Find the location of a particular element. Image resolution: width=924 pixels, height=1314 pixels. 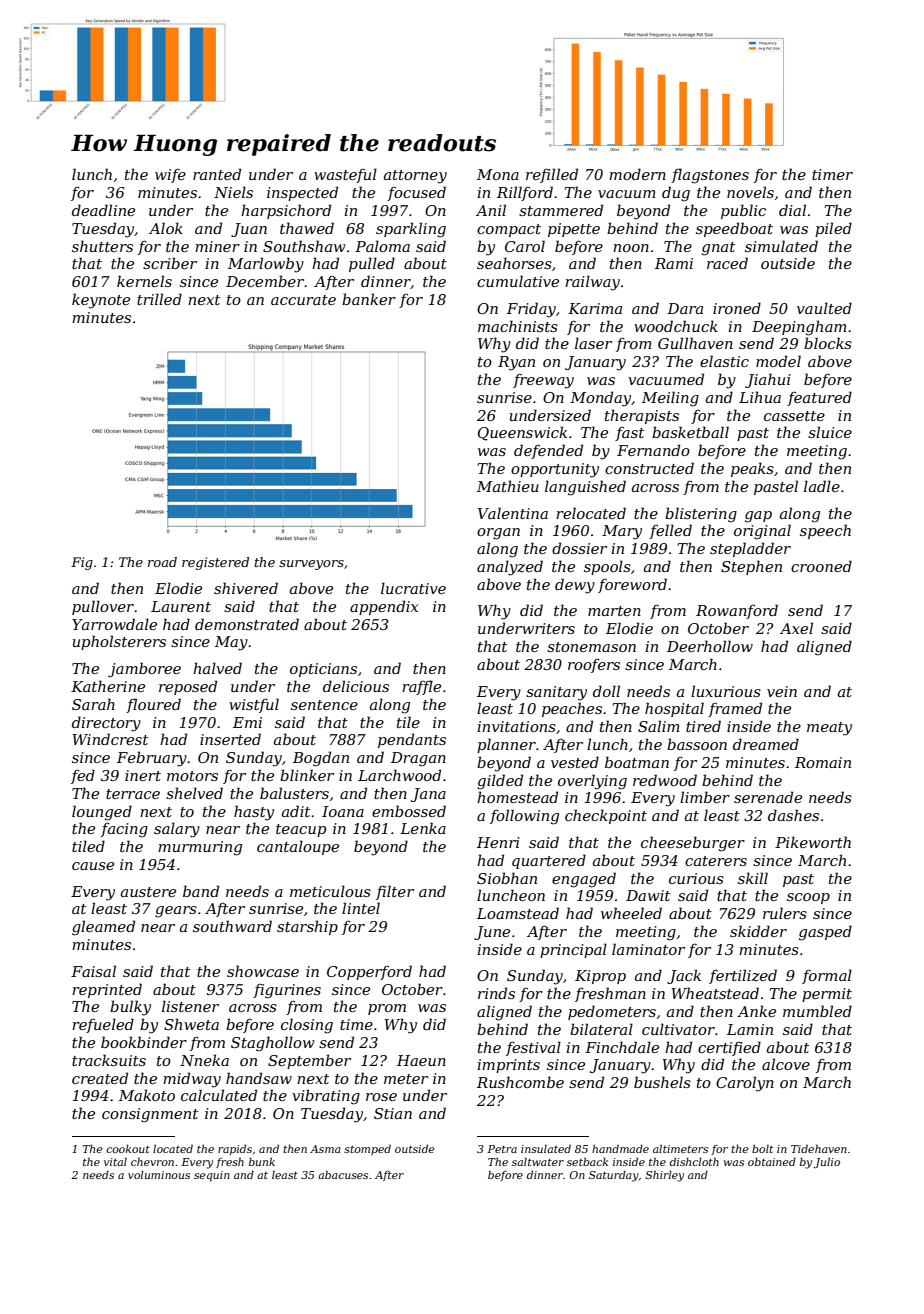

attorney is located at coordinates (415, 177).
